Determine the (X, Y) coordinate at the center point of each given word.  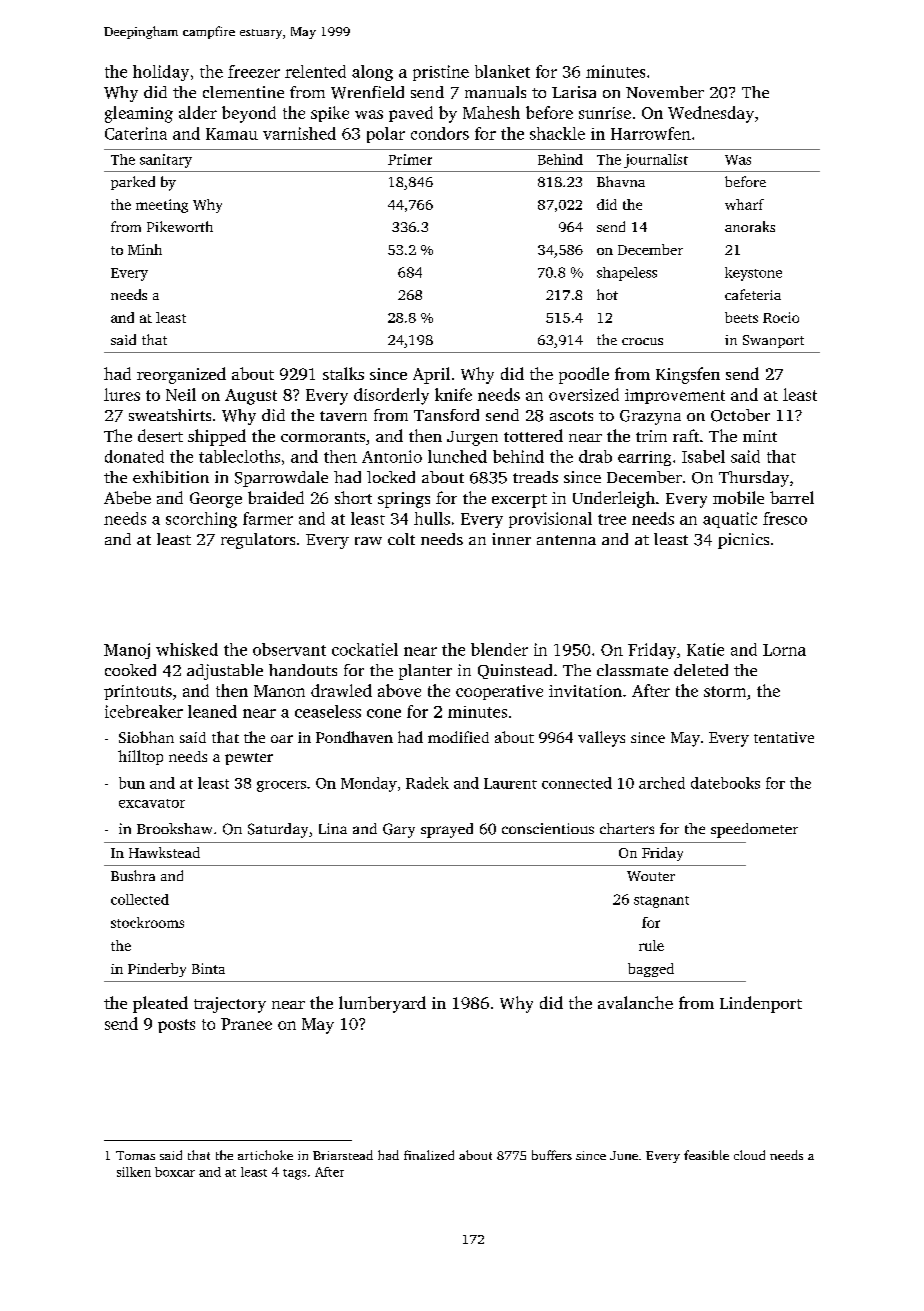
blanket (502, 71)
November (665, 92)
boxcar (175, 1172)
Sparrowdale (281, 479)
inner (511, 539)
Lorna (784, 650)
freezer (254, 71)
